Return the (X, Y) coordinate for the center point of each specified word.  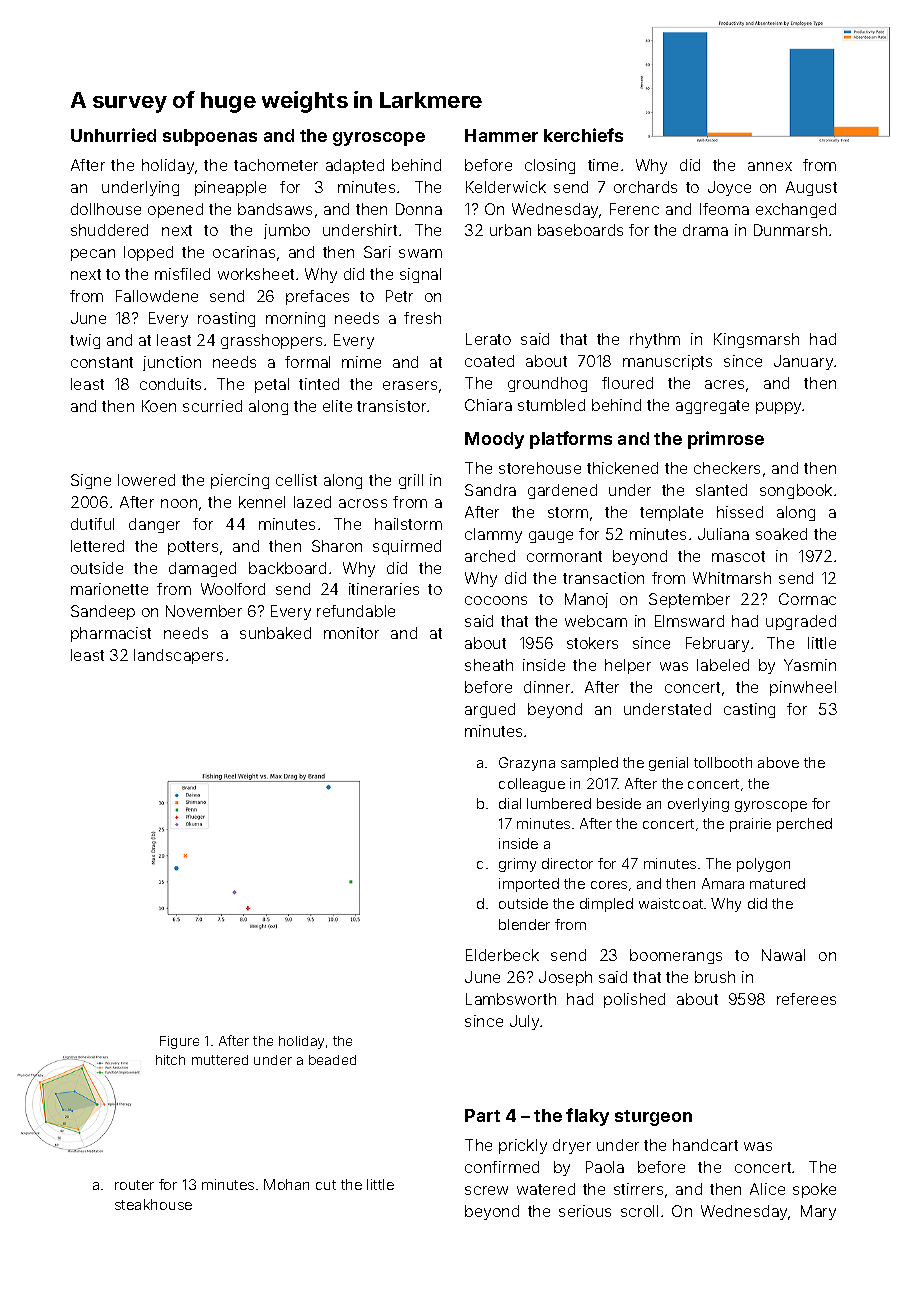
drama (705, 230)
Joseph (565, 978)
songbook (796, 491)
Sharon (337, 546)
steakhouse (153, 1204)
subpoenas (210, 137)
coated (489, 361)
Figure (179, 1042)
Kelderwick (506, 187)
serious (585, 1211)
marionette (109, 589)
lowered (146, 480)
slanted (721, 490)
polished (634, 1000)
